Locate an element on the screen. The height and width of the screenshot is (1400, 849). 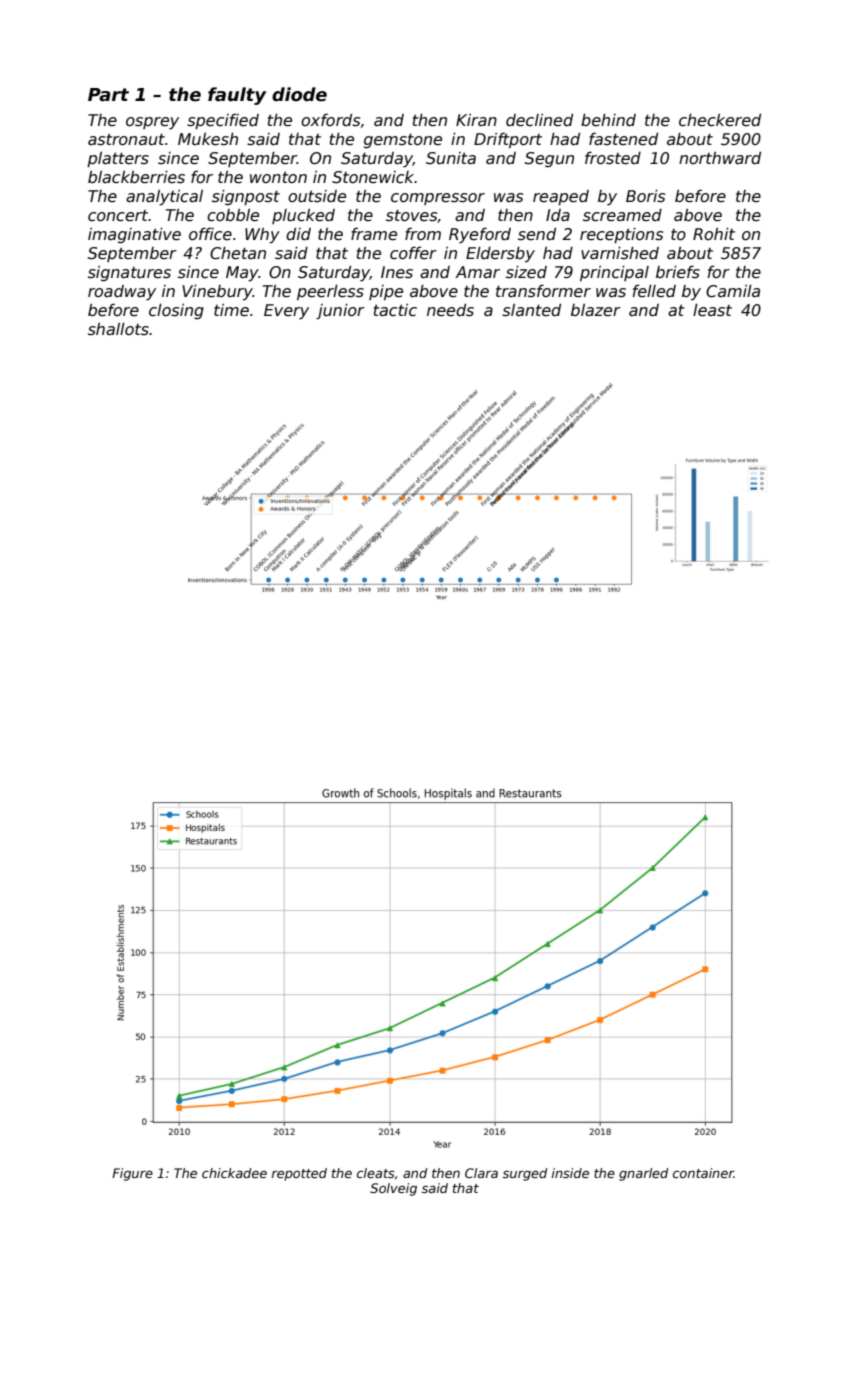
wonton is located at coordinates (278, 177).
